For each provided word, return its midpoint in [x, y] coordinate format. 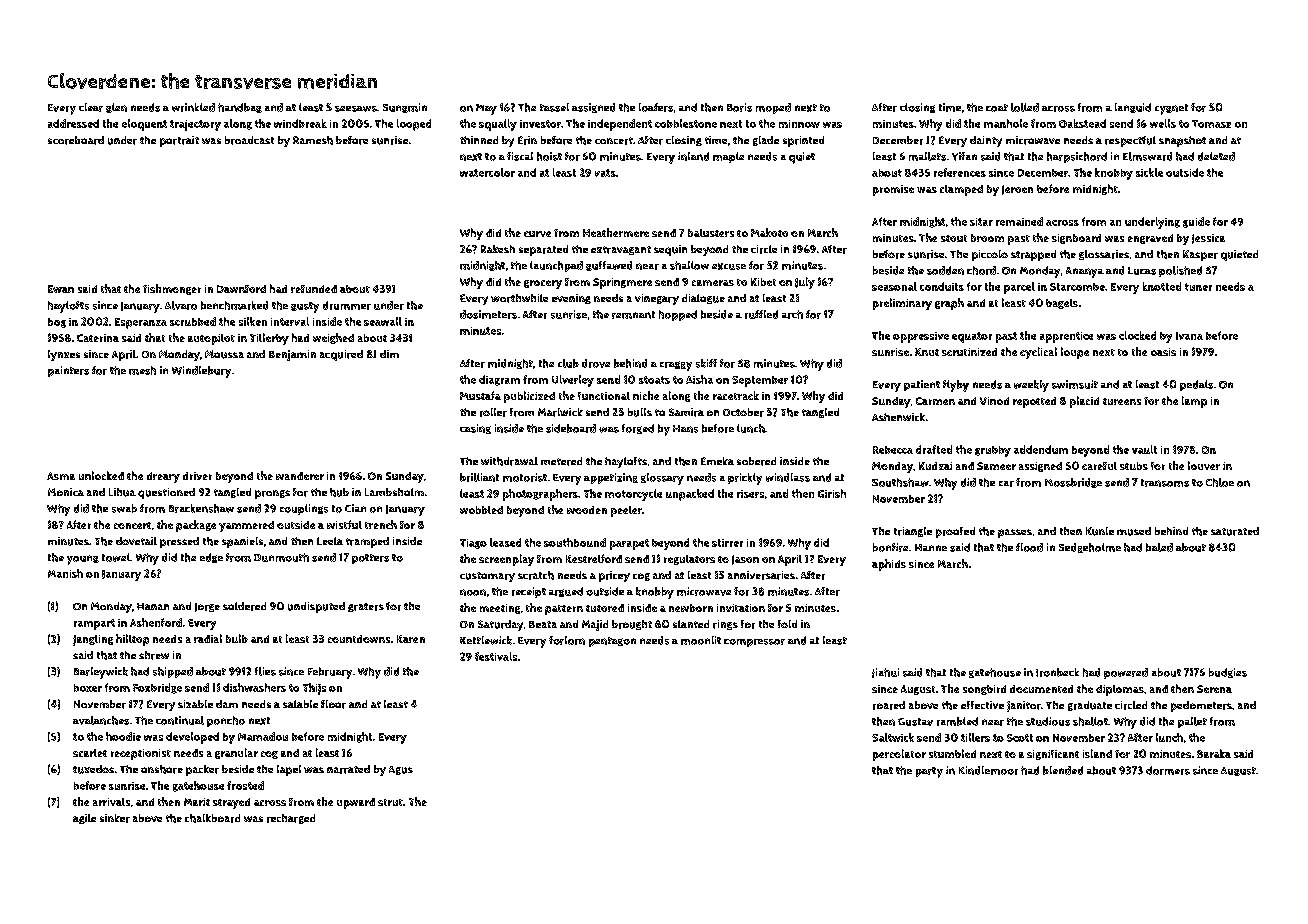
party [929, 772]
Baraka [1214, 753]
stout [954, 238]
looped [414, 125]
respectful [1130, 141]
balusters [711, 233]
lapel [289, 770]
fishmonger [172, 289]
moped [773, 108]
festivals [496, 656]
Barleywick [101, 673]
